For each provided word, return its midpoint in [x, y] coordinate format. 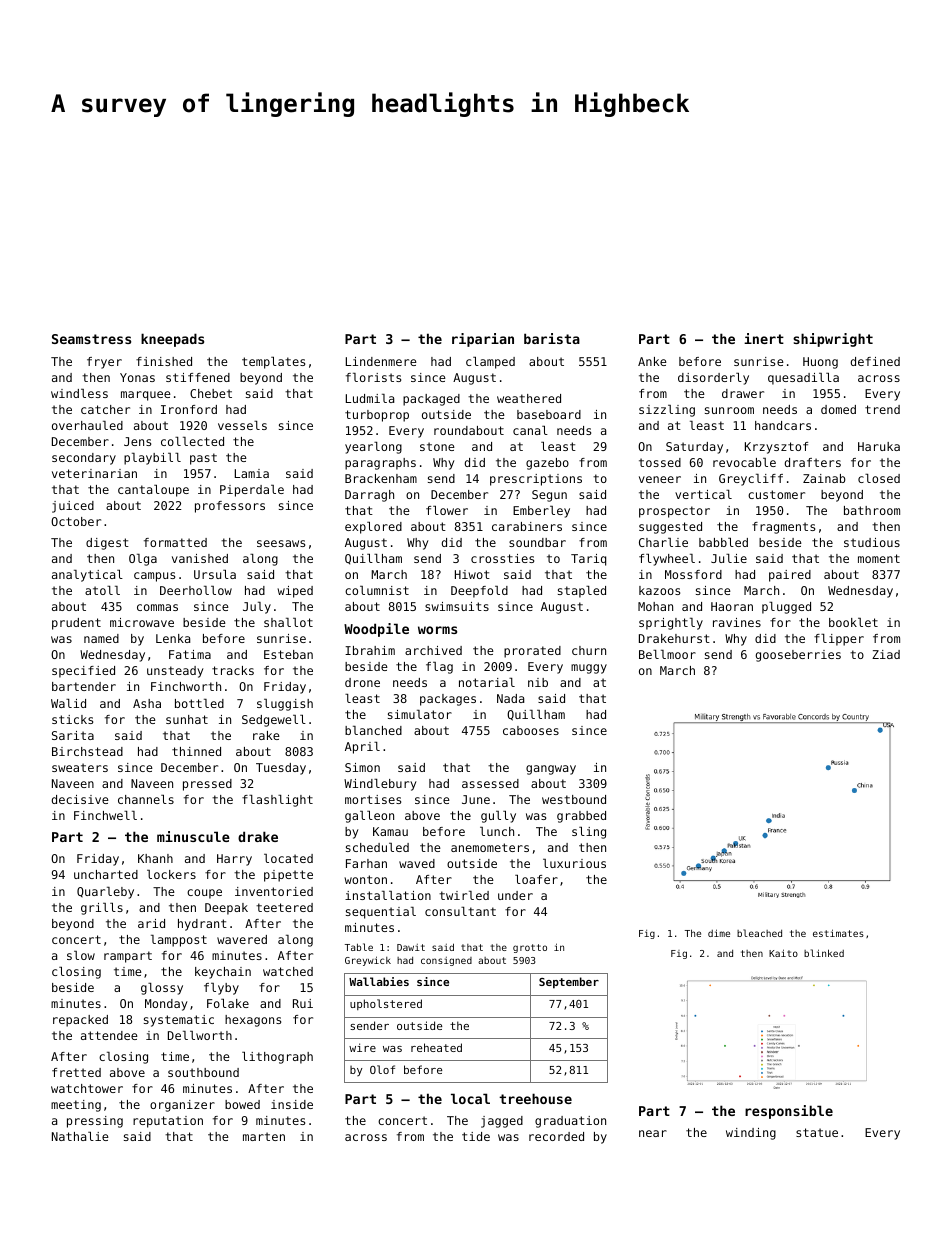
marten [264, 1136]
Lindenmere [381, 361]
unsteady [175, 672]
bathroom [872, 510]
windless [79, 393]
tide [476, 1136]
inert [764, 338]
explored [373, 528]
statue [817, 1132]
